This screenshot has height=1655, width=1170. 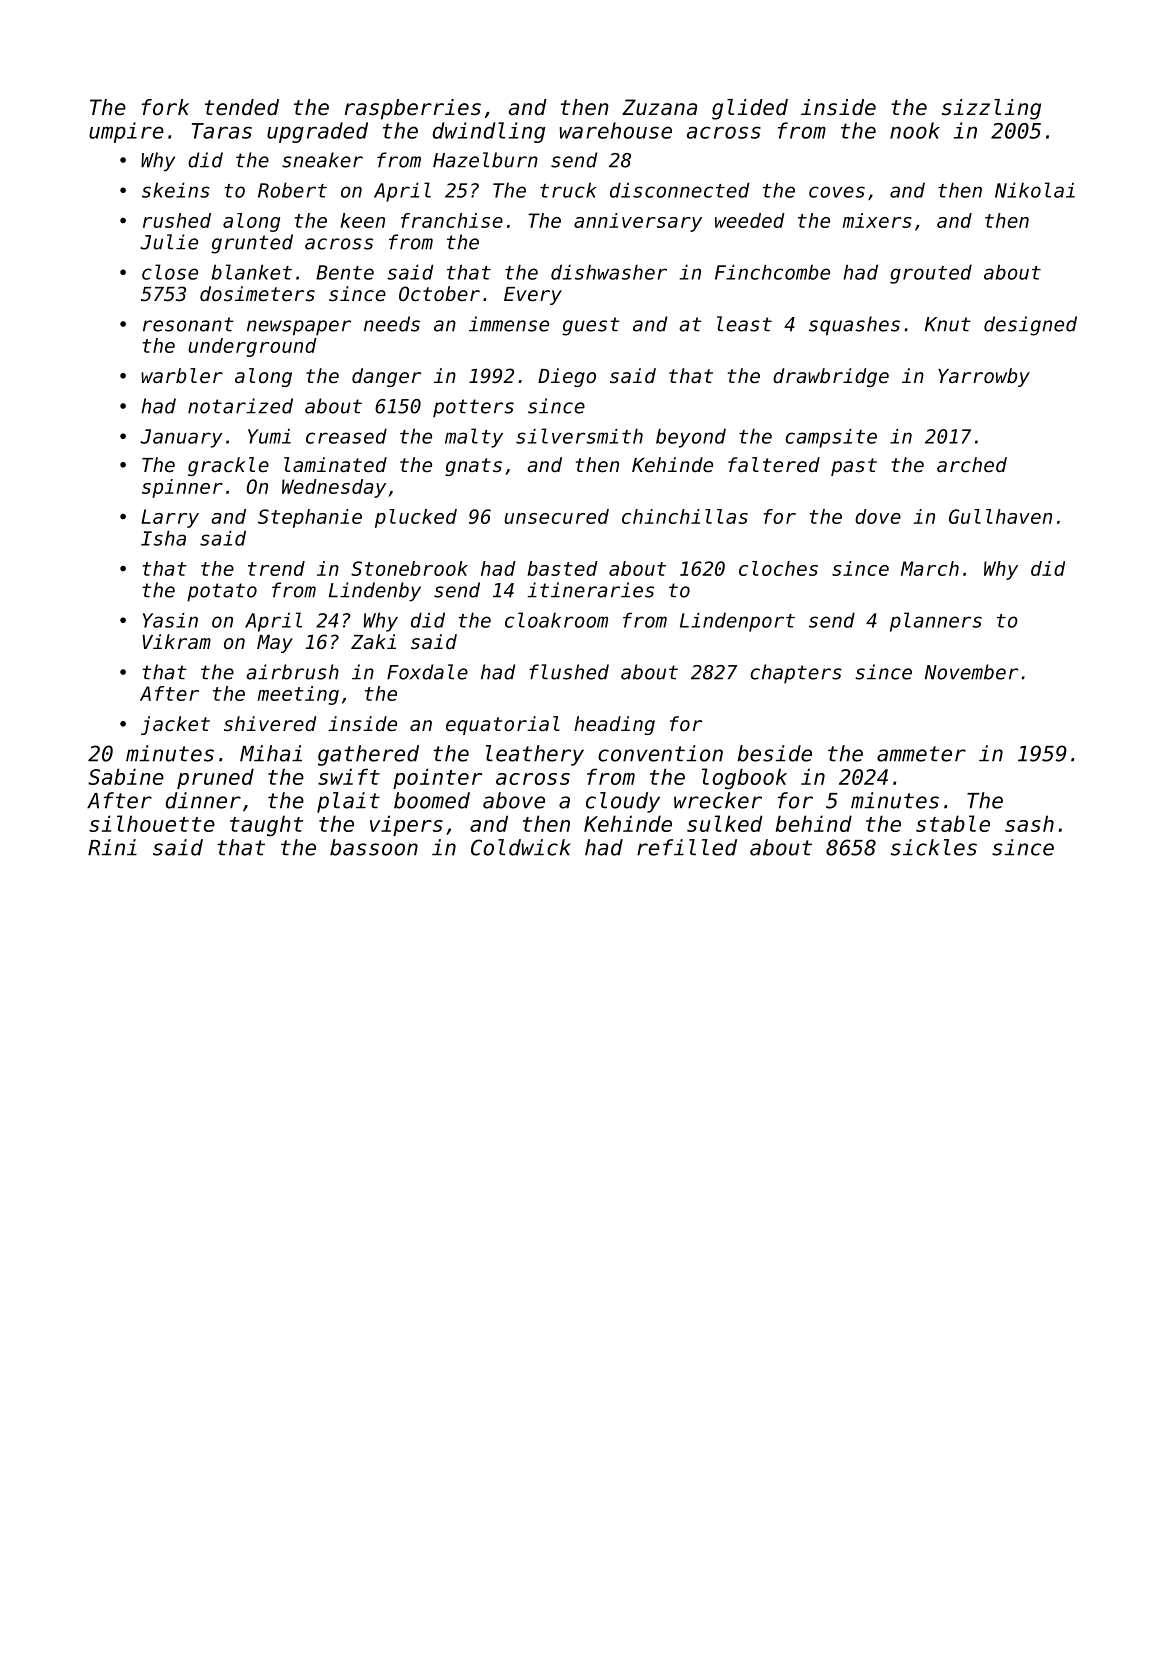 I want to click on grouted, so click(x=931, y=274).
